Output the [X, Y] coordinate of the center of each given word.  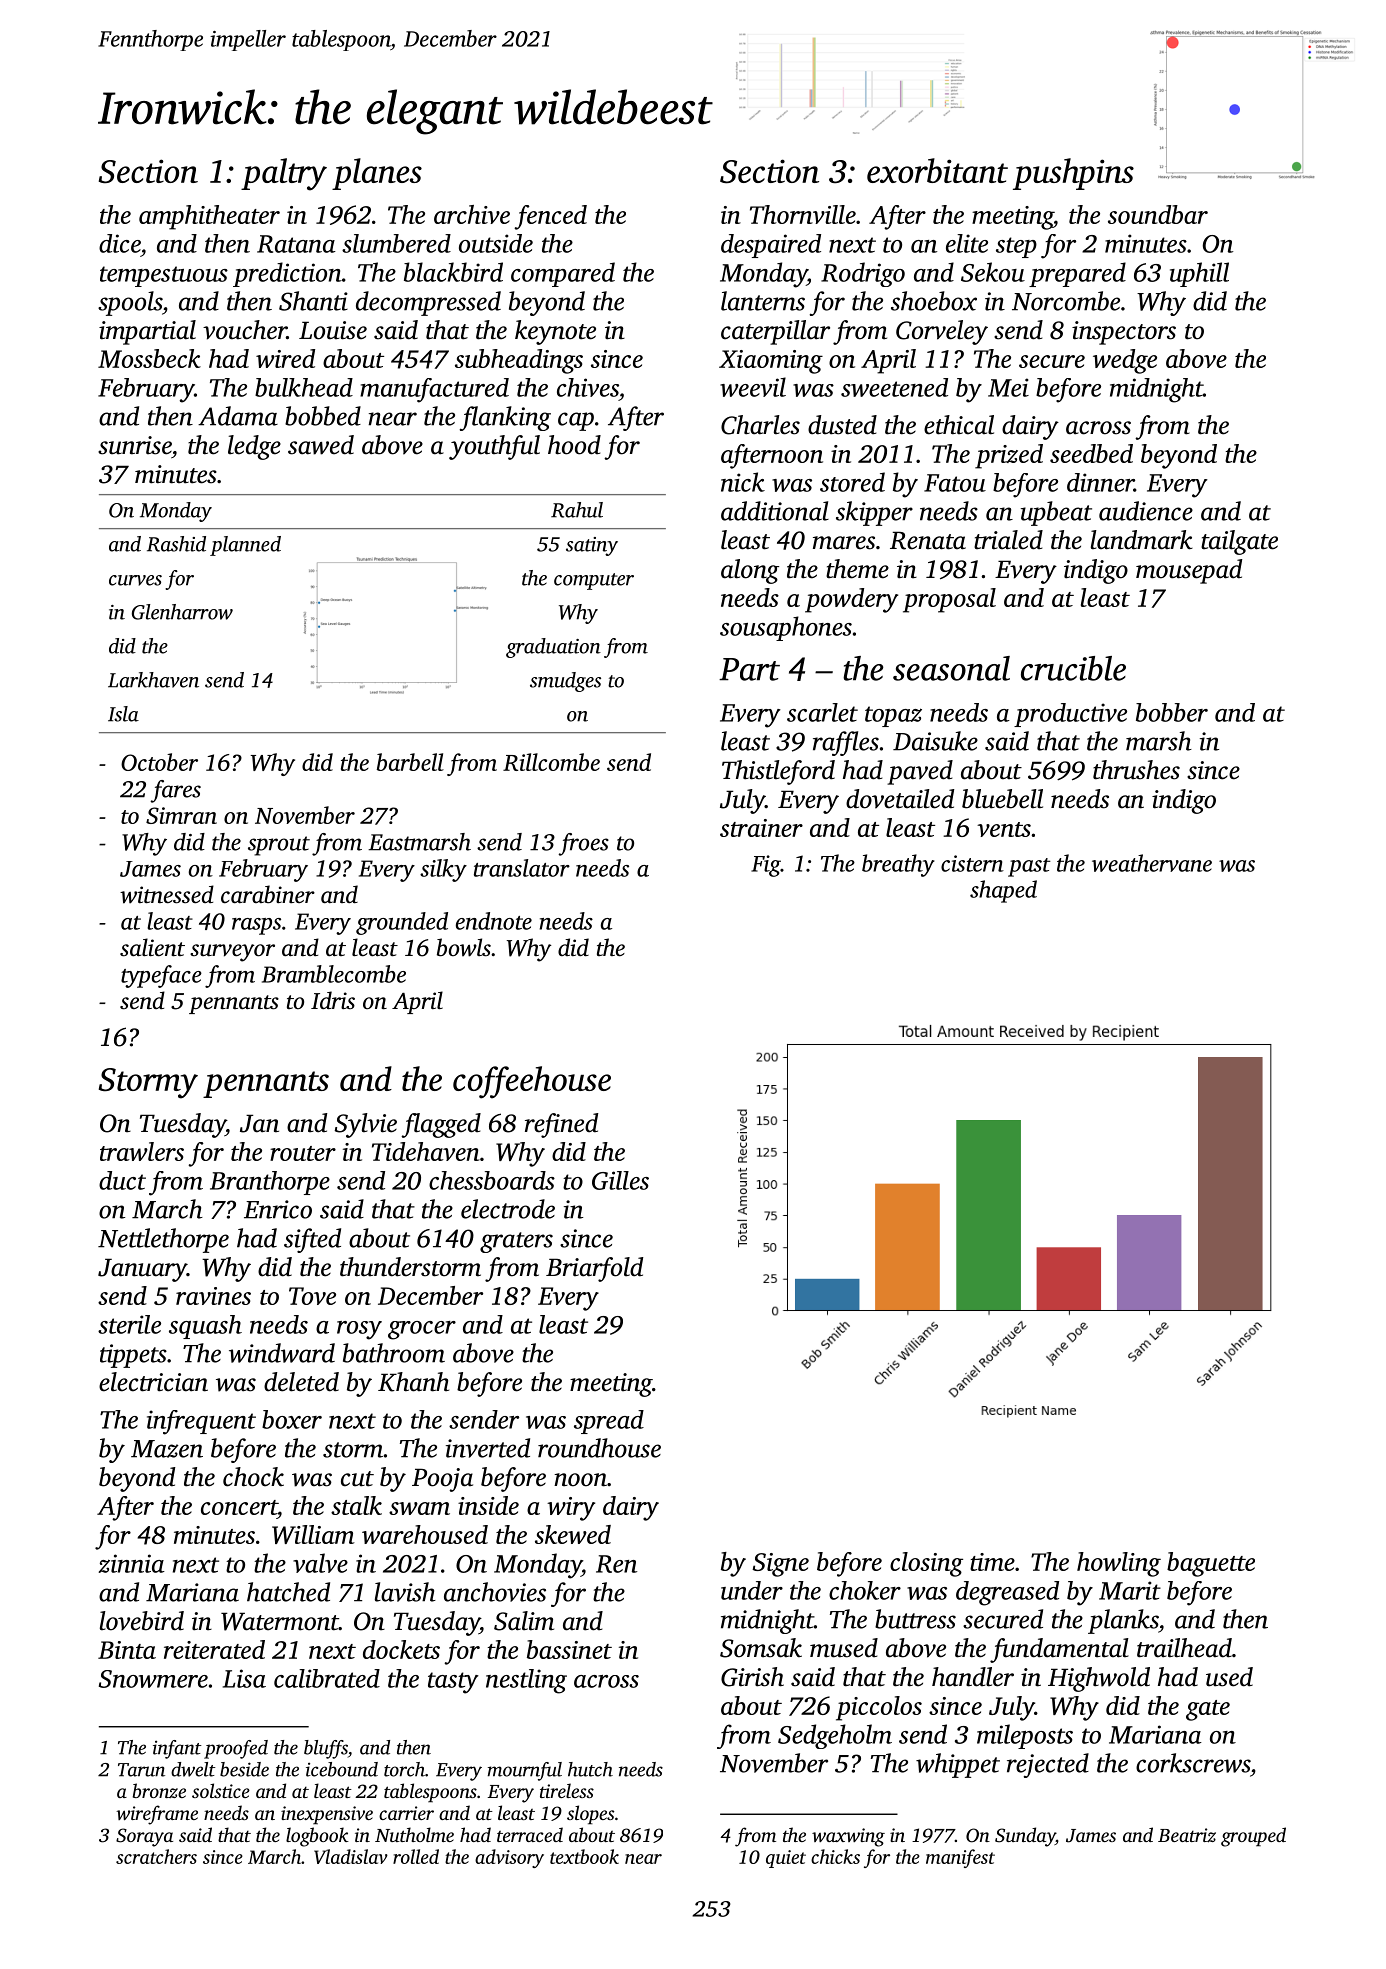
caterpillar [775, 332]
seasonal [951, 668]
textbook [584, 1856]
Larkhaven [153, 680]
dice [120, 243]
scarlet [822, 712]
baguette [1211, 1564]
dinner [1100, 482]
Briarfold [594, 1269]
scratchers [156, 1856]
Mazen [167, 1449]
